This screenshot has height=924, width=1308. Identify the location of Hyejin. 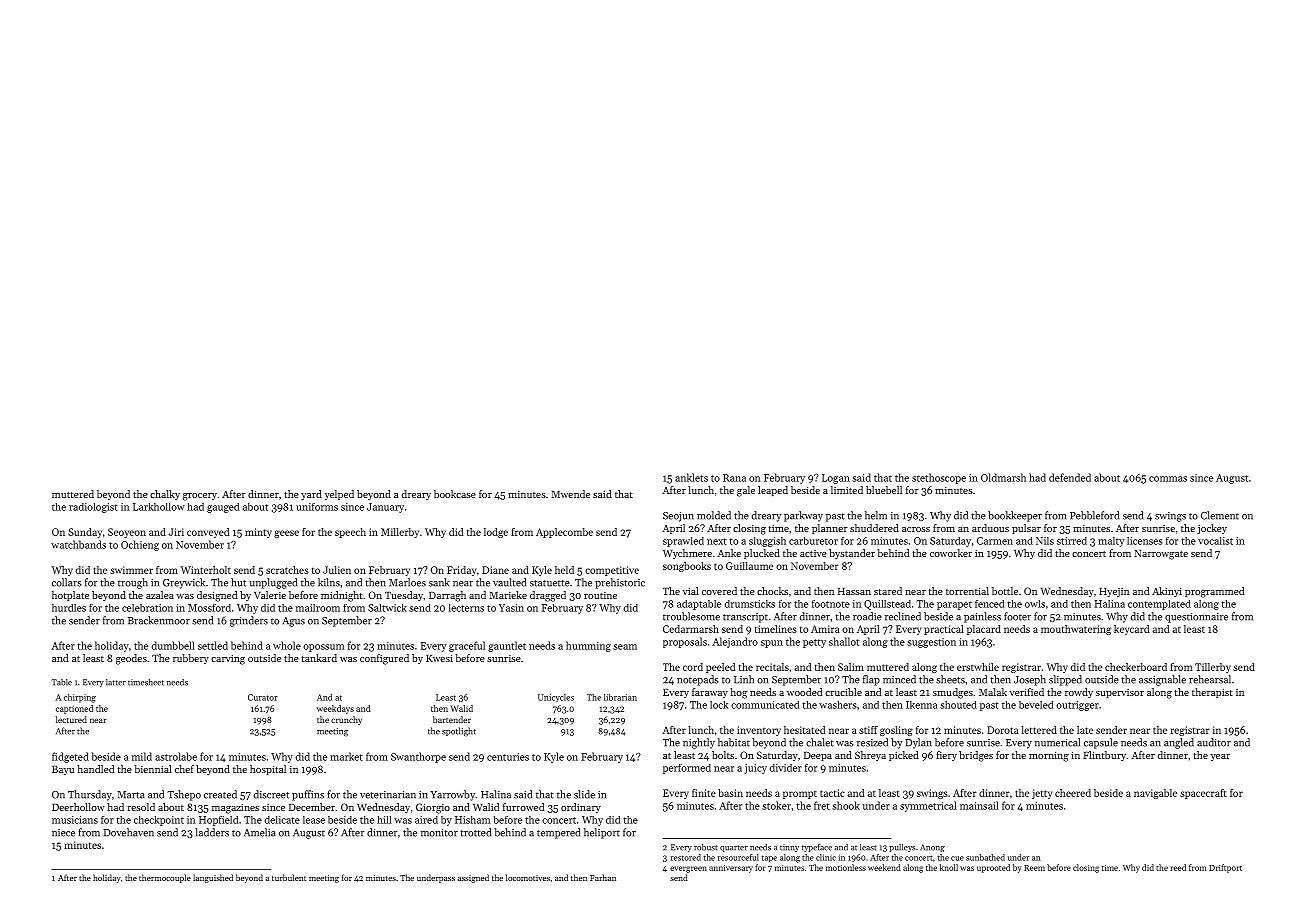
(1114, 592).
